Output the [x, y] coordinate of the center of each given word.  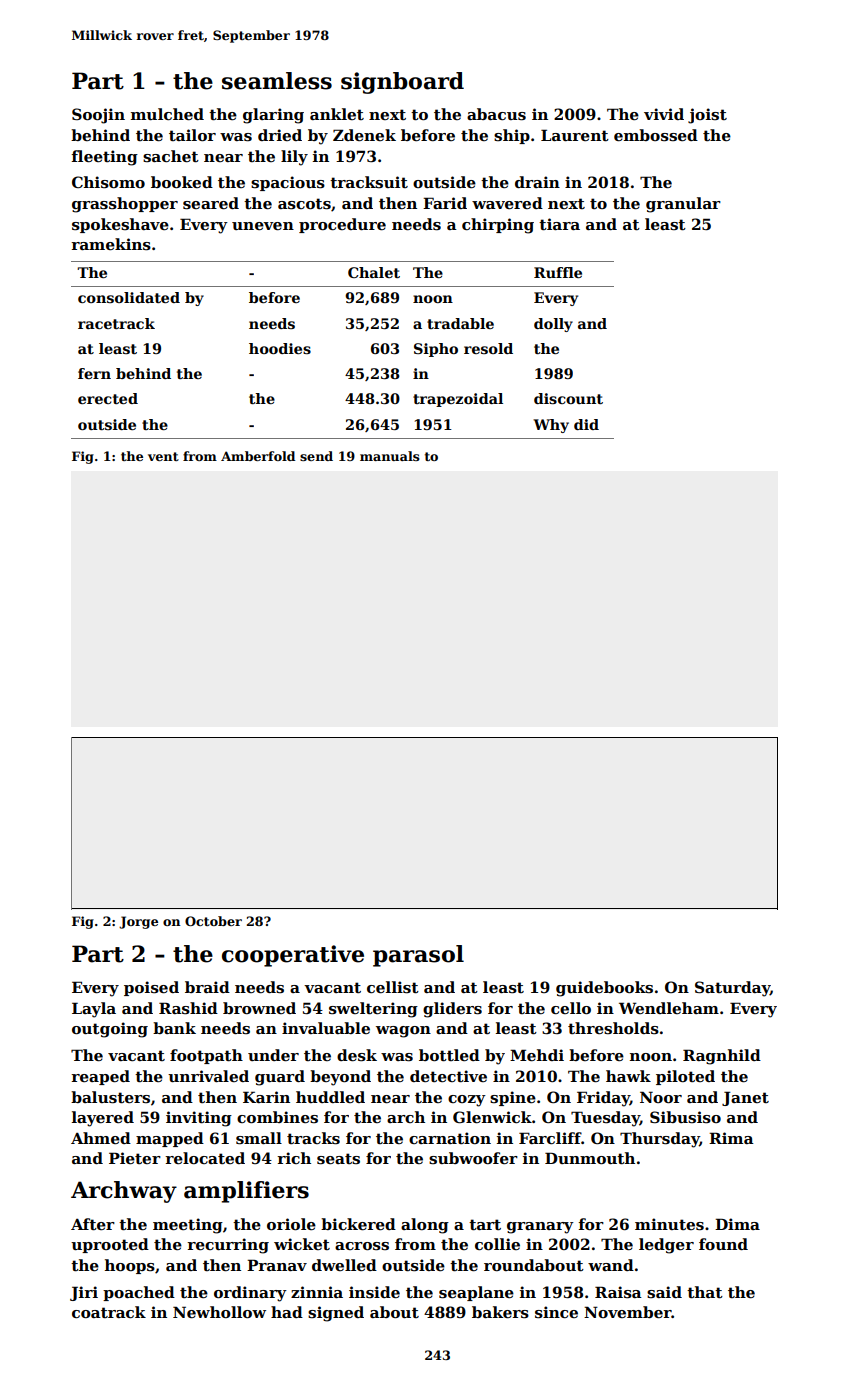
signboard [402, 83]
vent [163, 456]
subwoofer [473, 1158]
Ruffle [558, 272]
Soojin [98, 116]
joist [707, 116]
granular [683, 205]
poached [139, 1293]
